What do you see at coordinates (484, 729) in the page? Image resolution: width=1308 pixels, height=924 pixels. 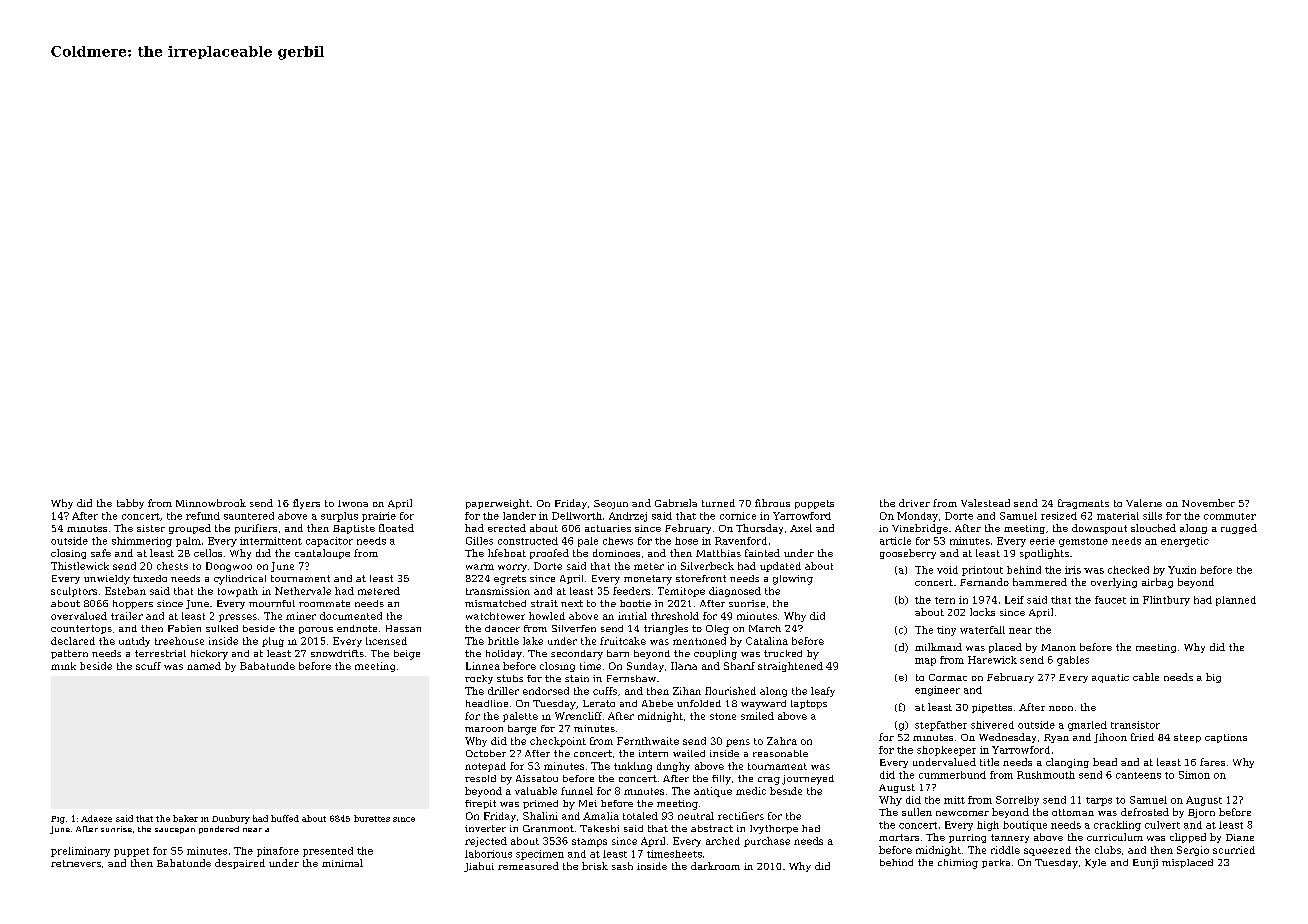 I see `maroon` at bounding box center [484, 729].
